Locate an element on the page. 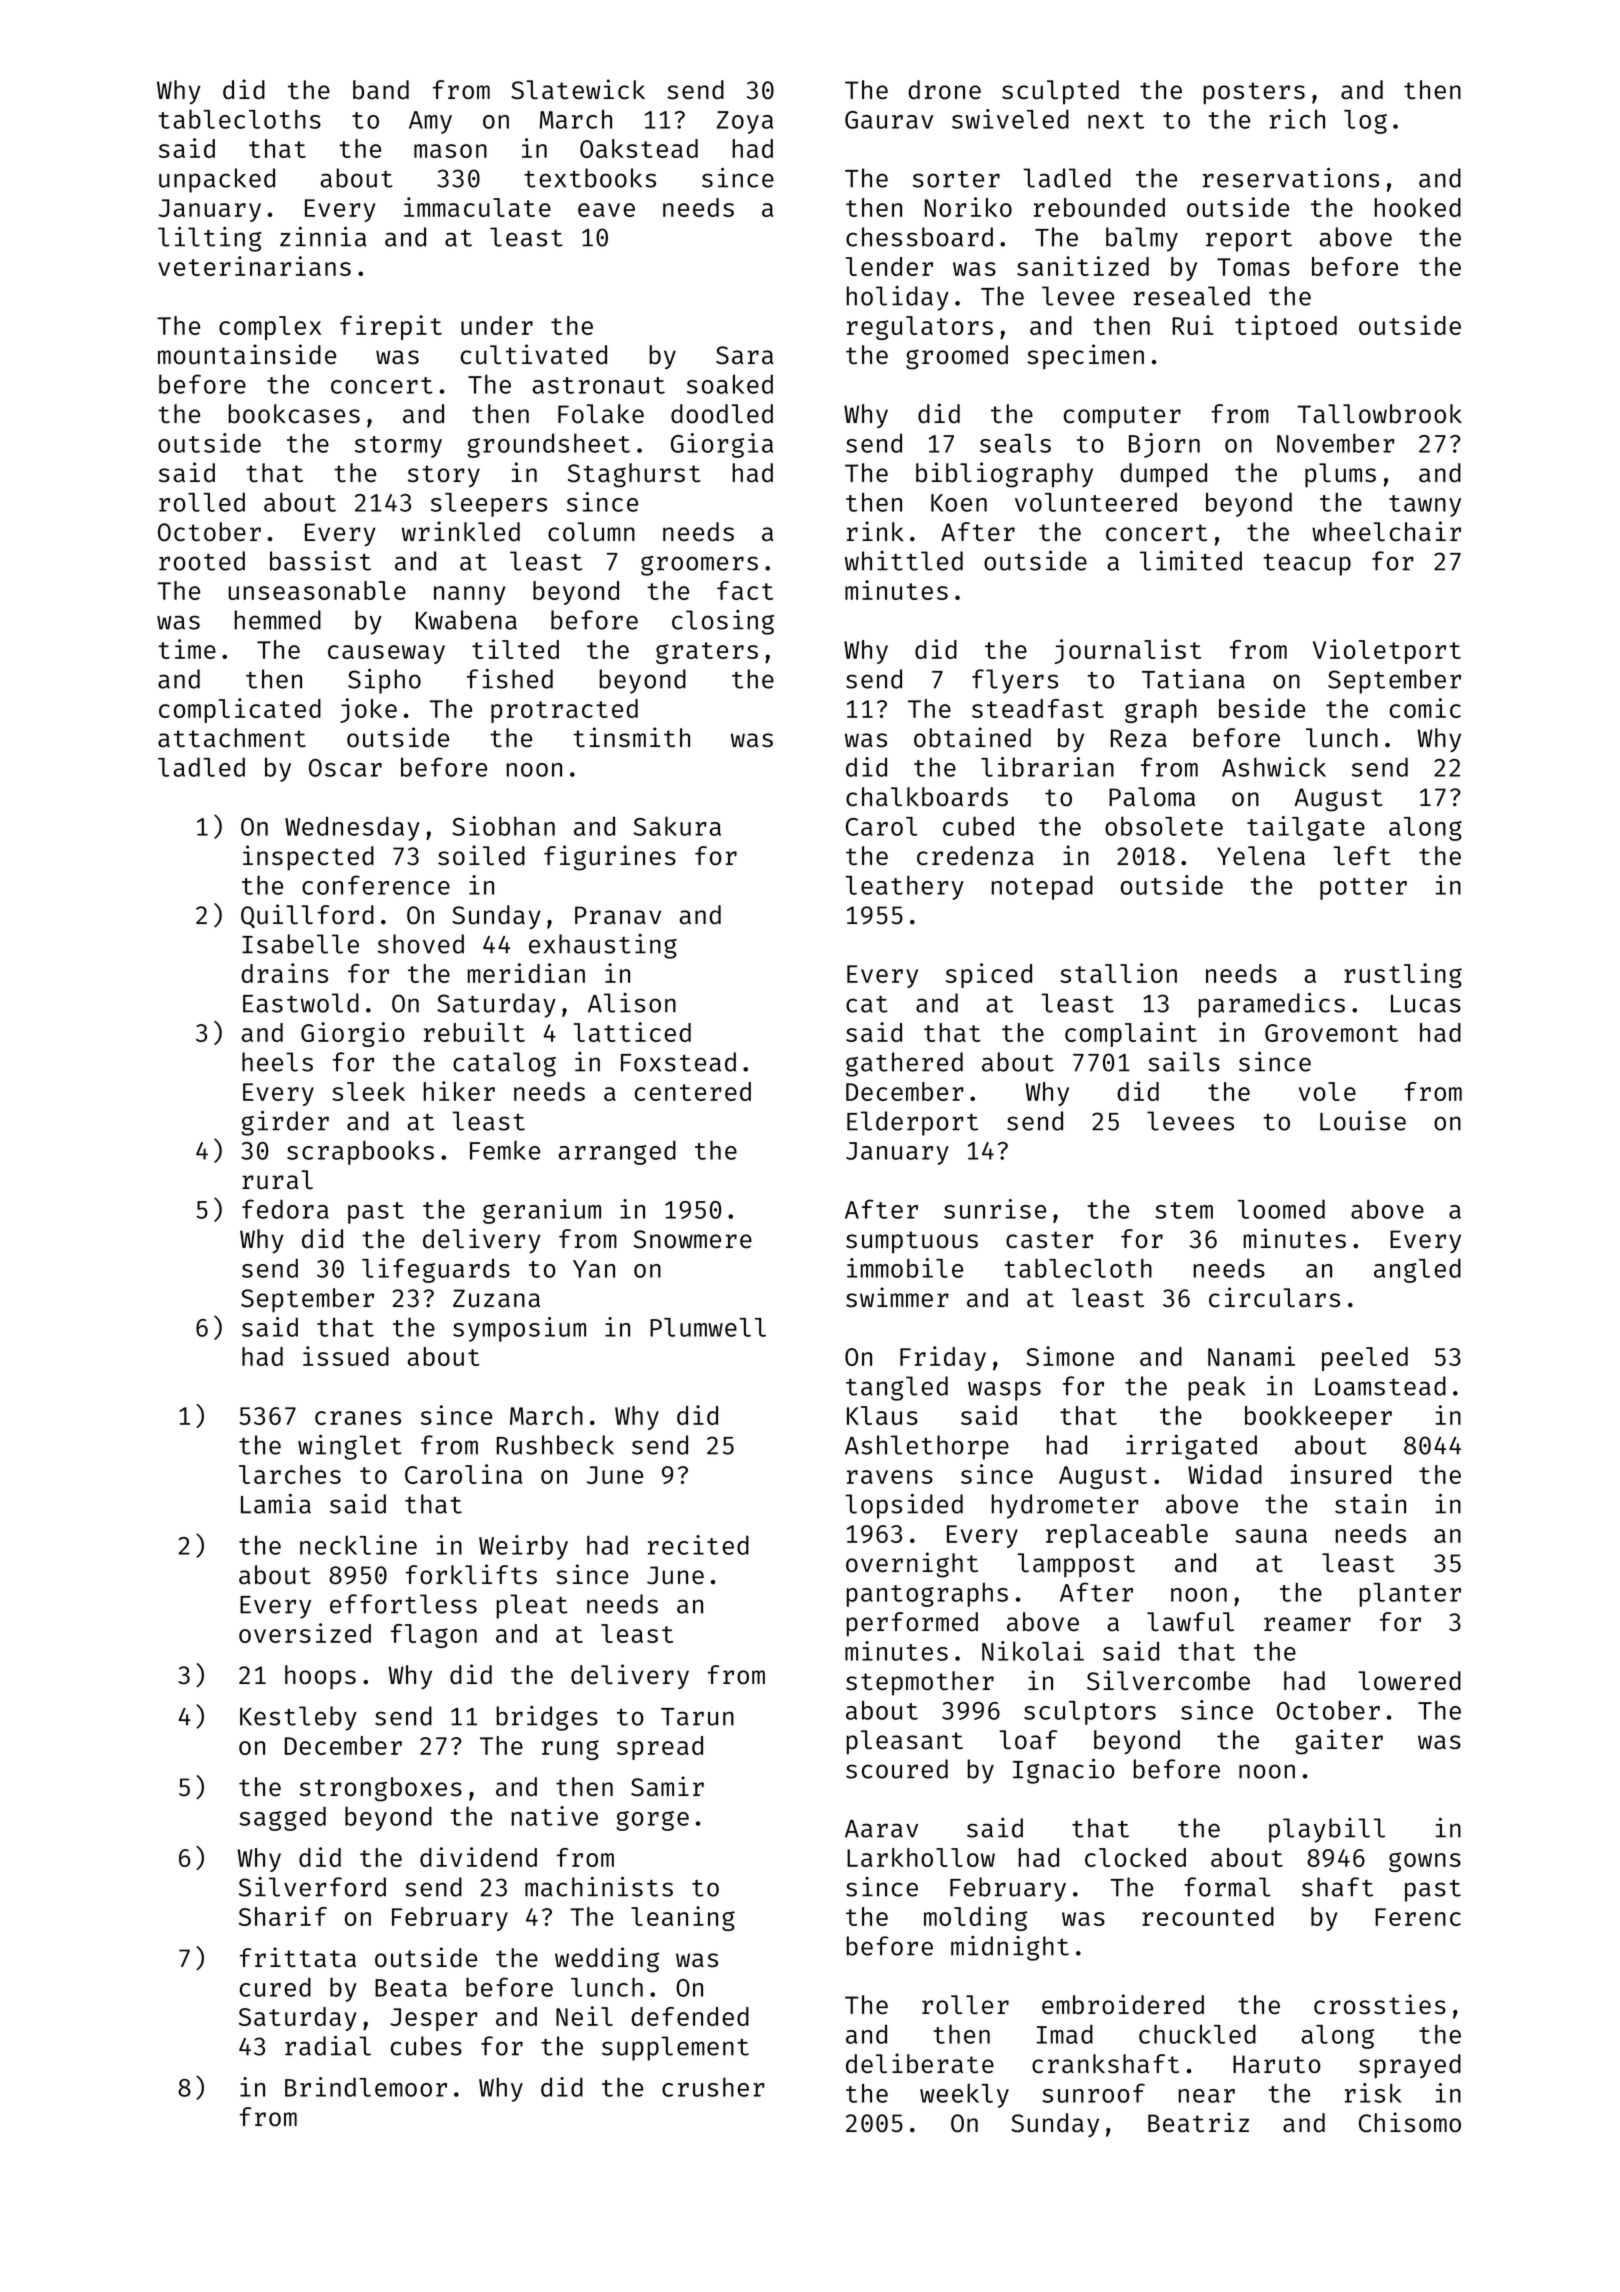 This image has width=1620, height=2292. drone is located at coordinates (944, 90).
